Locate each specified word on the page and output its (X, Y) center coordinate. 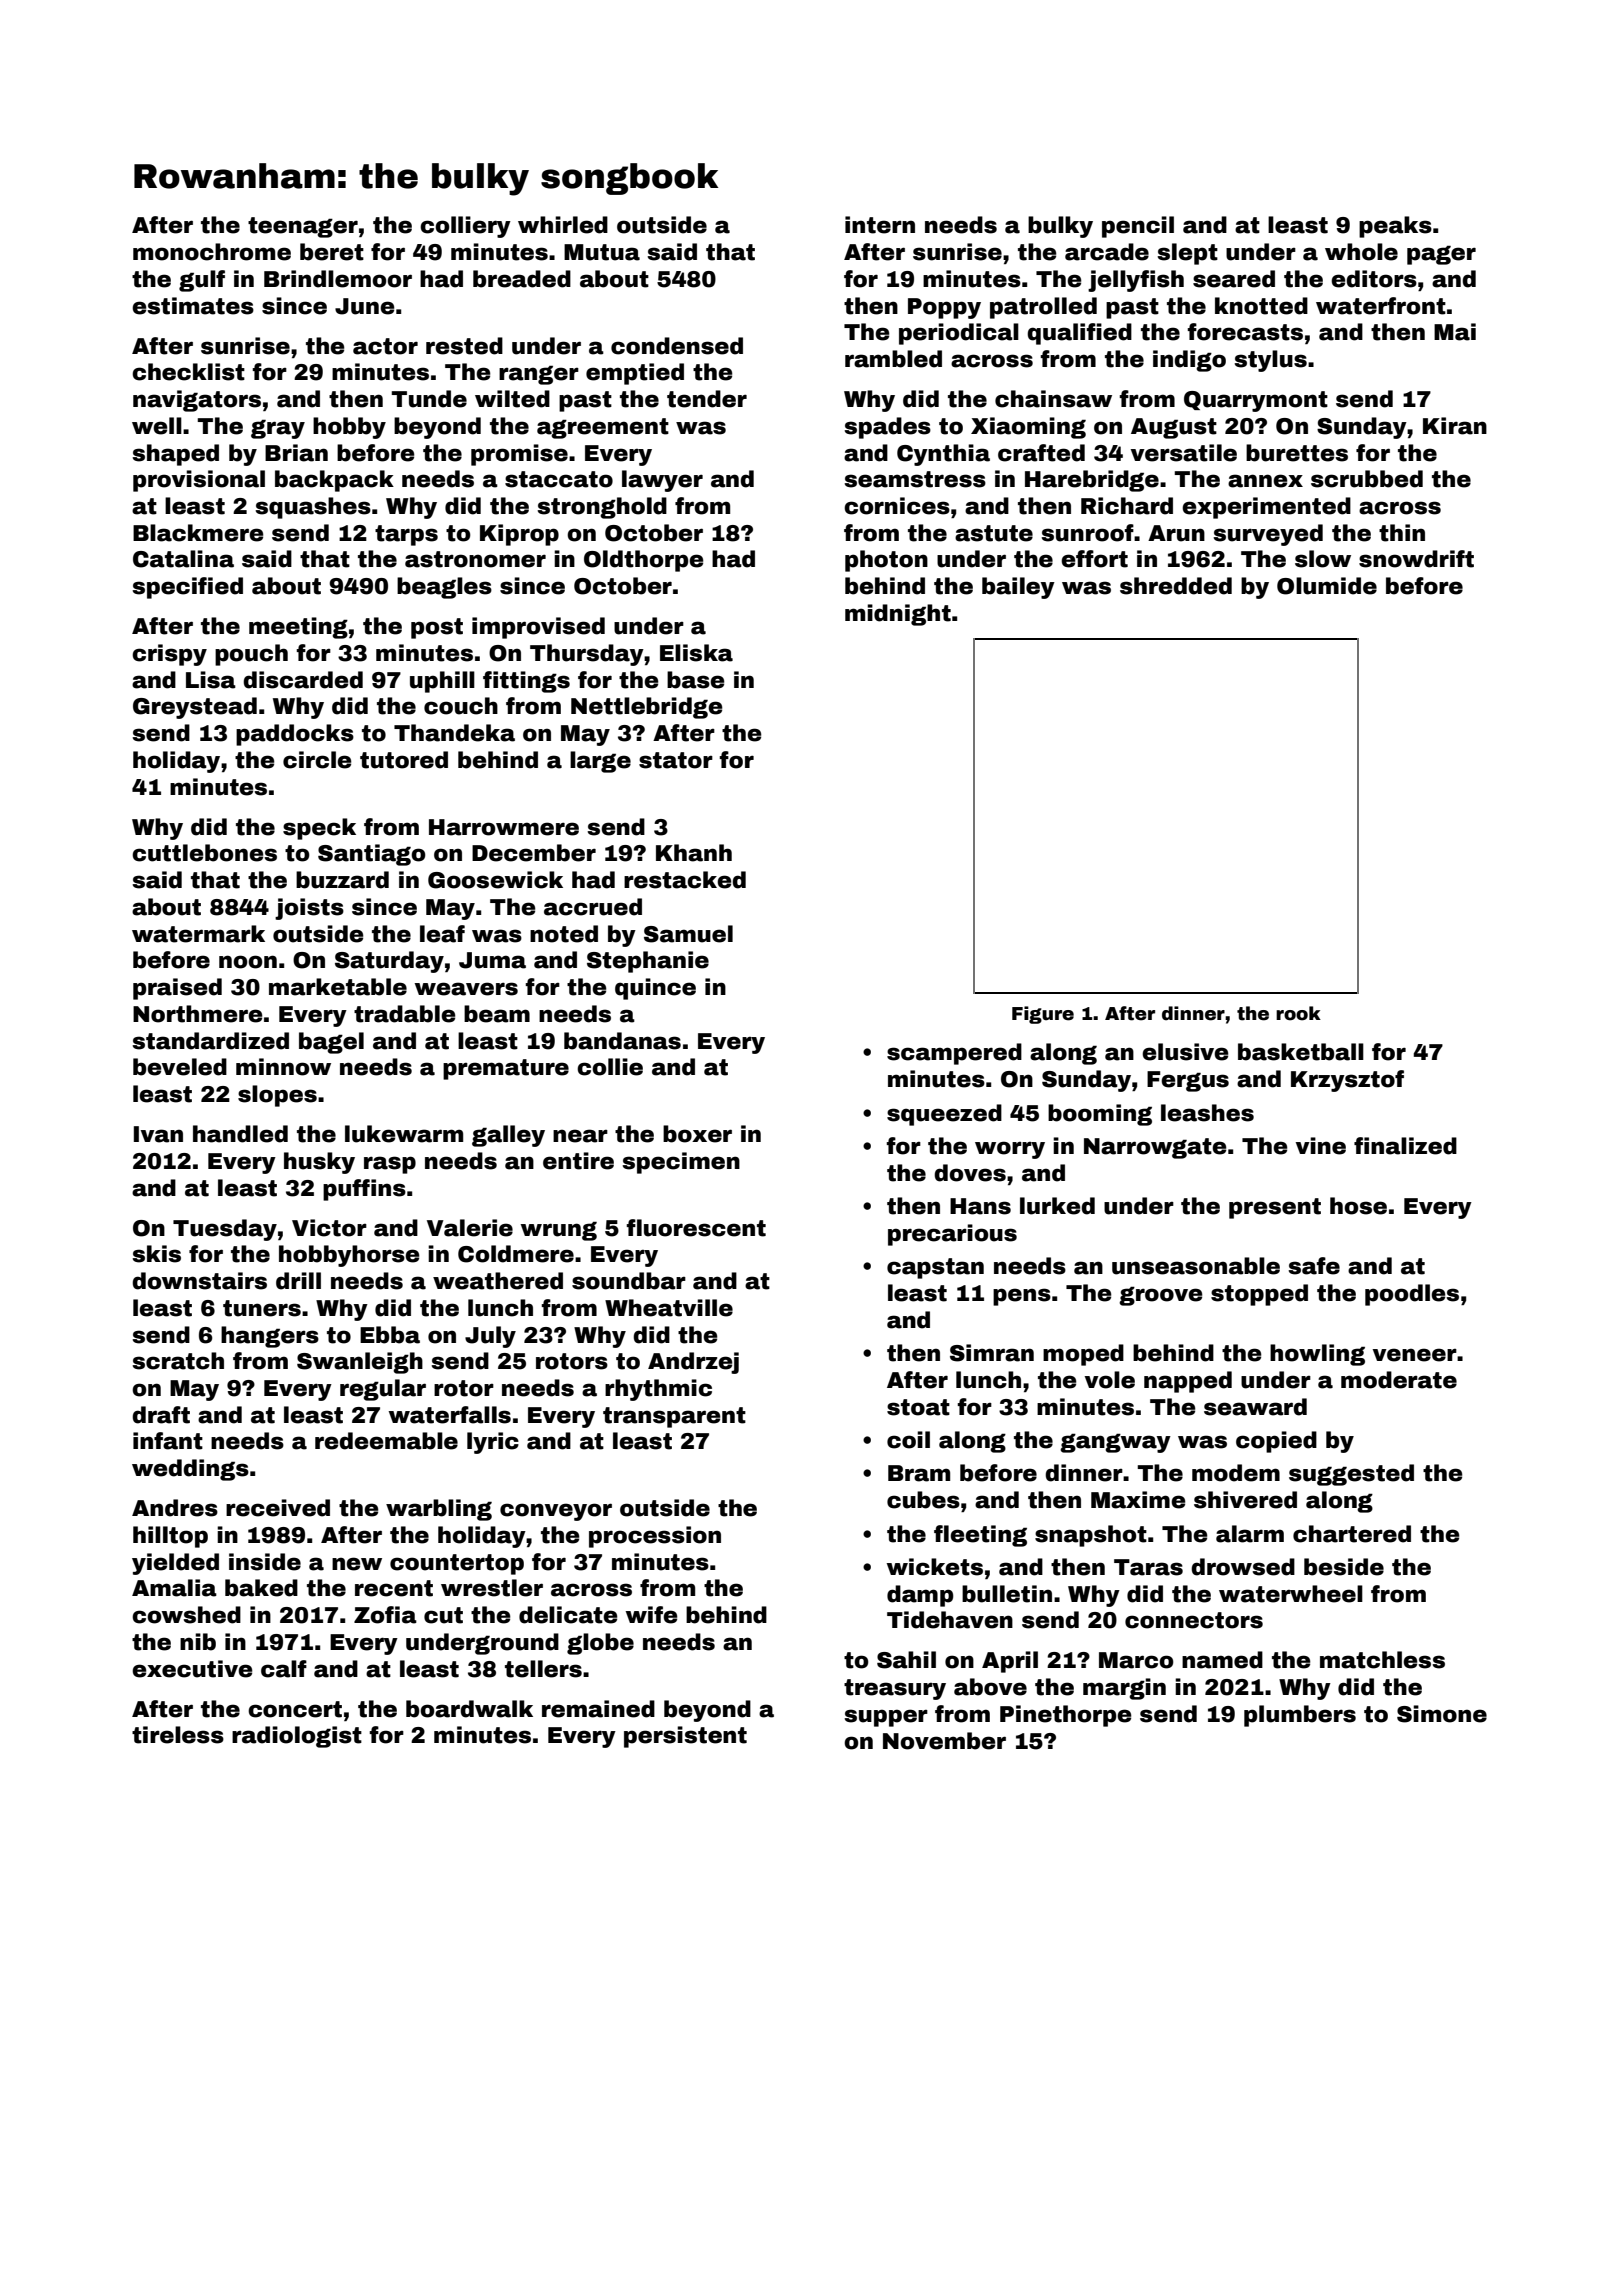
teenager (303, 227)
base (696, 680)
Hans (980, 1206)
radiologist (297, 1737)
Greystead (195, 708)
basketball (1301, 1052)
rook (1298, 1013)
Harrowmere (504, 827)
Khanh (694, 853)
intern (880, 225)
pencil (1138, 227)
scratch (178, 1361)
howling (1317, 1355)
